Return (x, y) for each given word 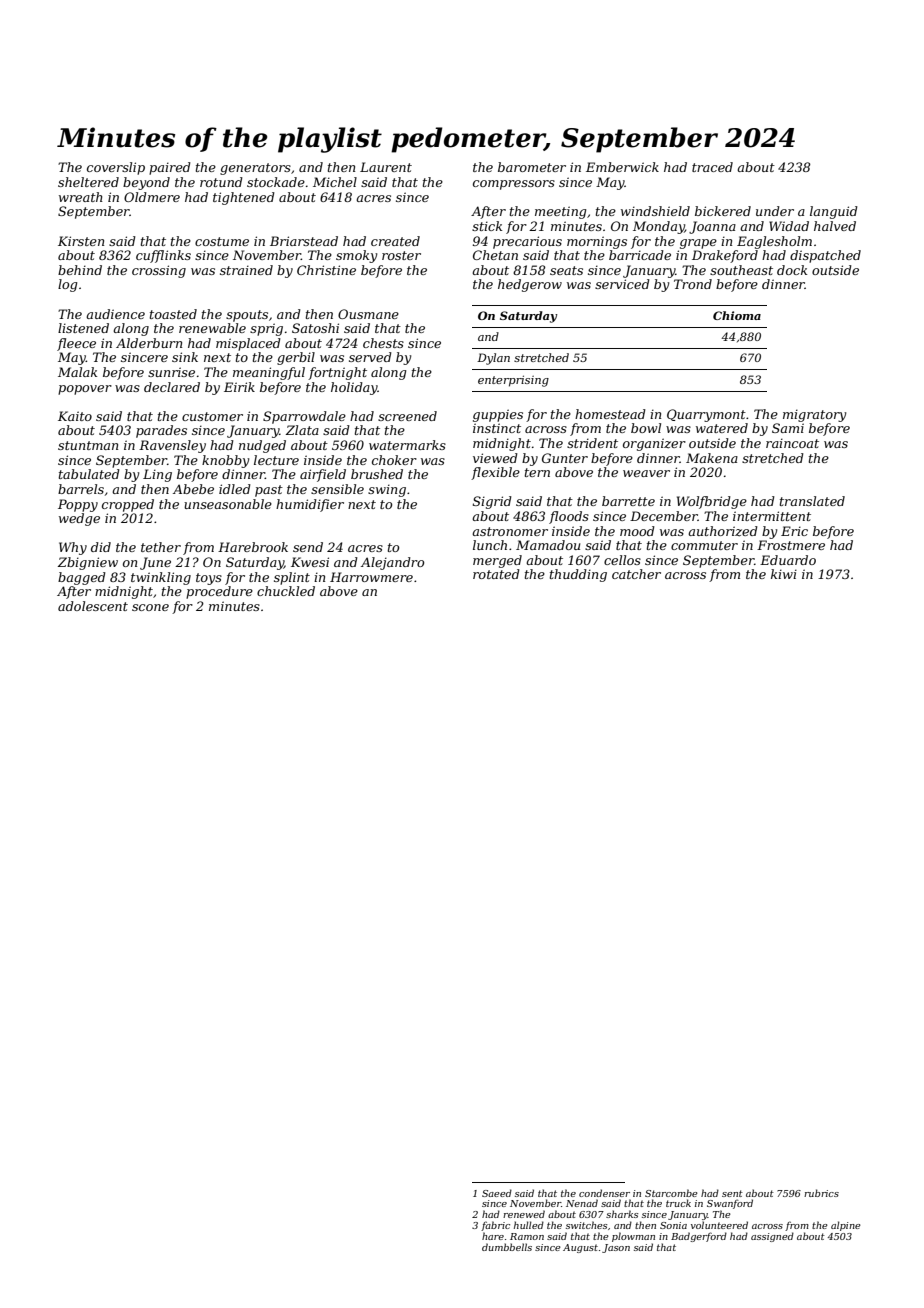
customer (212, 416)
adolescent (93, 606)
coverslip (116, 168)
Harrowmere (371, 577)
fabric (495, 1226)
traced (712, 167)
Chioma (737, 315)
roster (401, 255)
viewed (495, 458)
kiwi (784, 574)
